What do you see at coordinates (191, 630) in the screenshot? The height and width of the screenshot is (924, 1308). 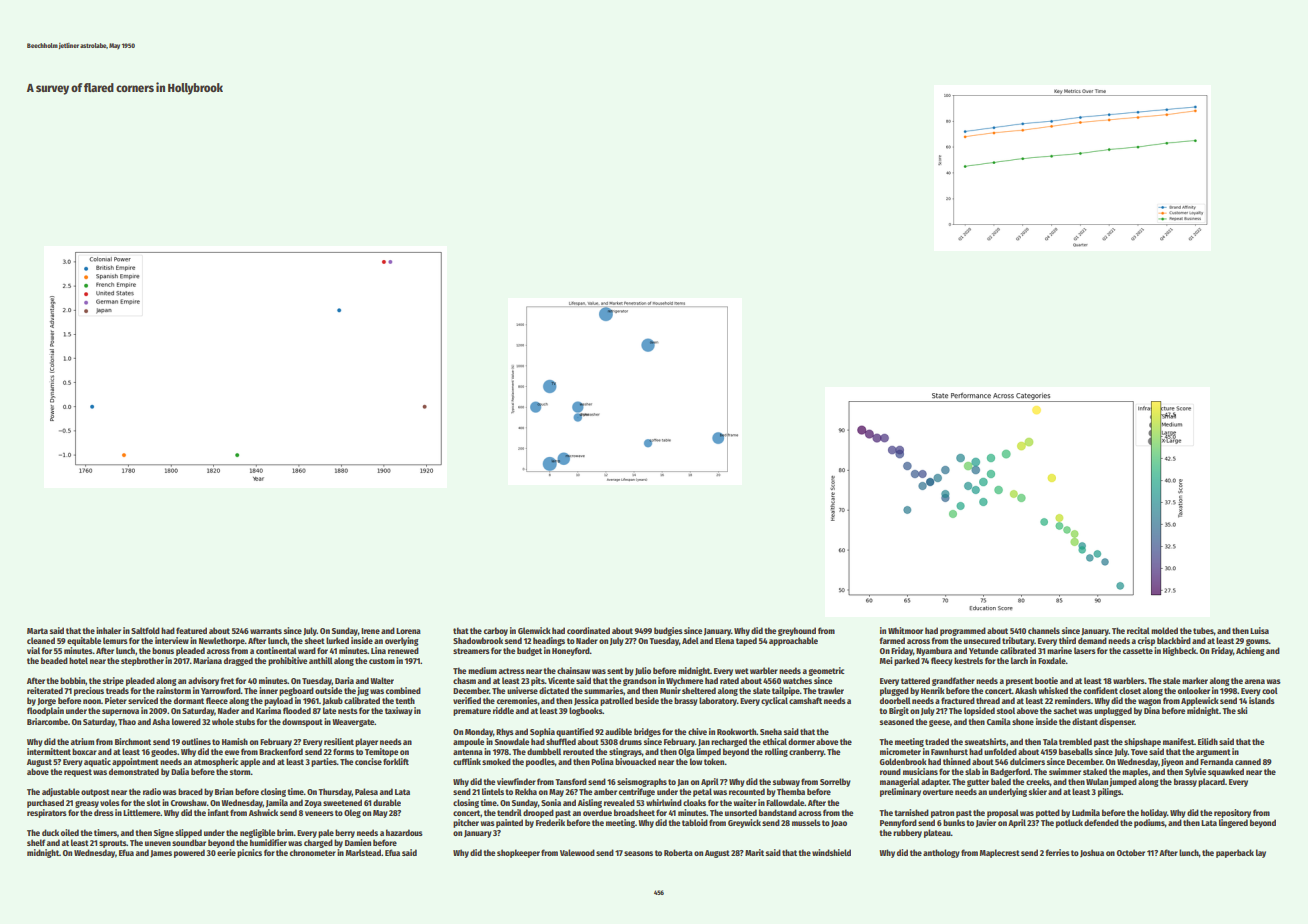 I see `featured` at bounding box center [191, 630].
